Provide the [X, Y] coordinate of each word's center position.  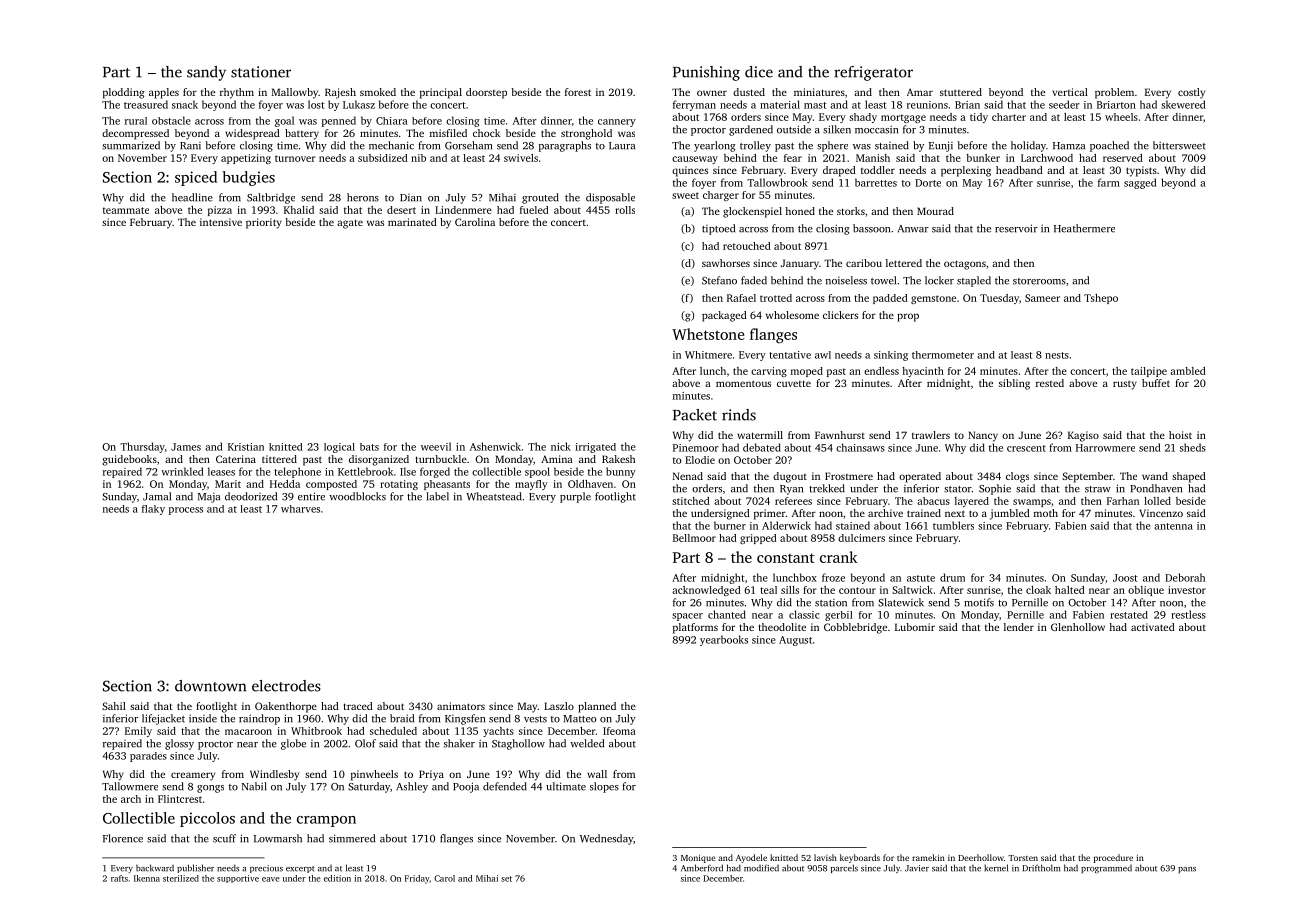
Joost [1125, 578]
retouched [747, 246]
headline [192, 197]
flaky [153, 510]
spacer [687, 617]
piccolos [207, 819]
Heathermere [1084, 228]
